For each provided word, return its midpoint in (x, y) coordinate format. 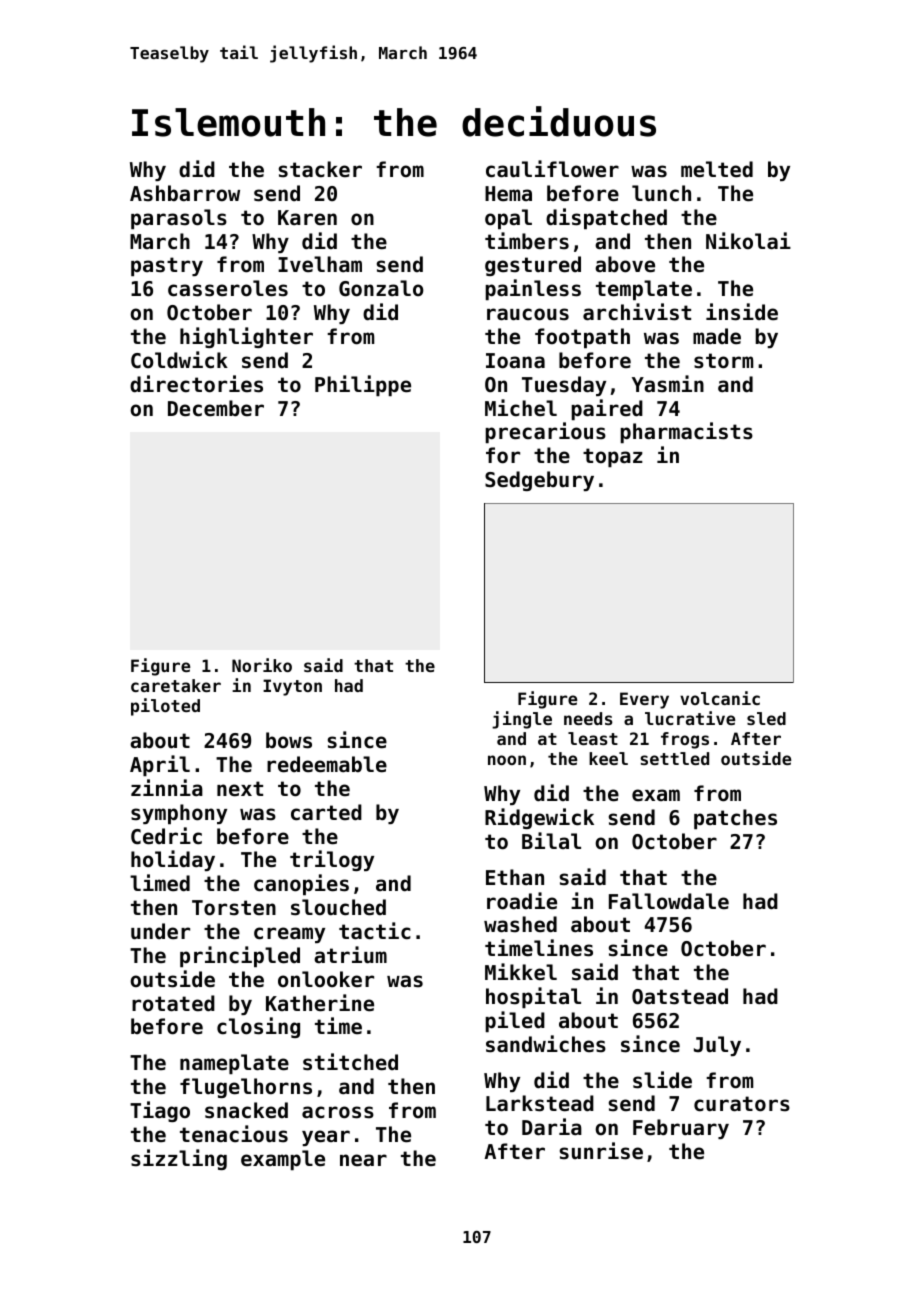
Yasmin (668, 384)
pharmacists (686, 432)
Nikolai (748, 241)
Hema (508, 193)
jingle (522, 720)
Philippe (363, 385)
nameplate (234, 1064)
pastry (167, 266)
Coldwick (179, 360)
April (160, 765)
